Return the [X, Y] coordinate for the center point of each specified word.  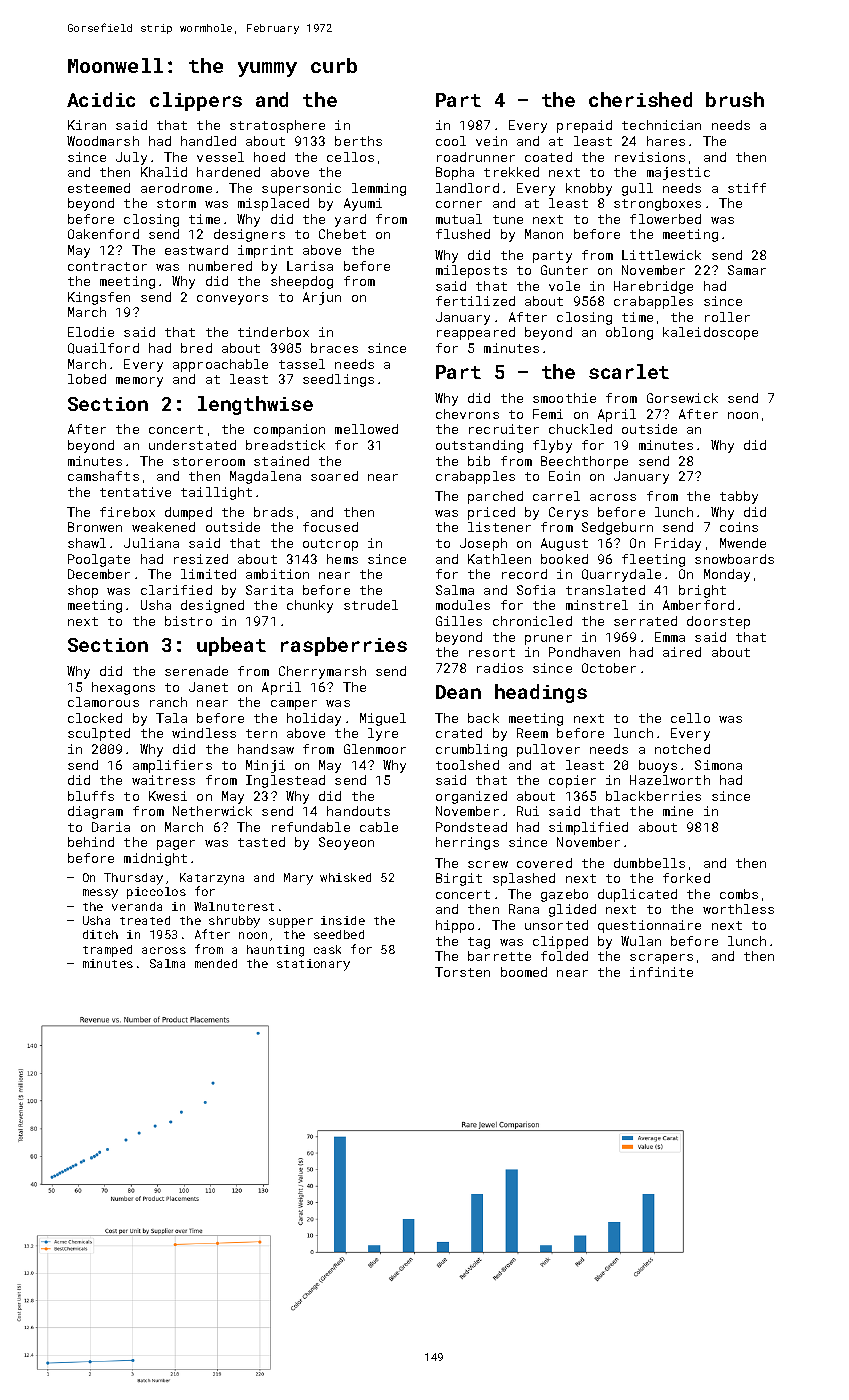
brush [735, 99]
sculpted [99, 734]
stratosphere [277, 126]
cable [379, 827]
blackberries [653, 796]
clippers [196, 101]
